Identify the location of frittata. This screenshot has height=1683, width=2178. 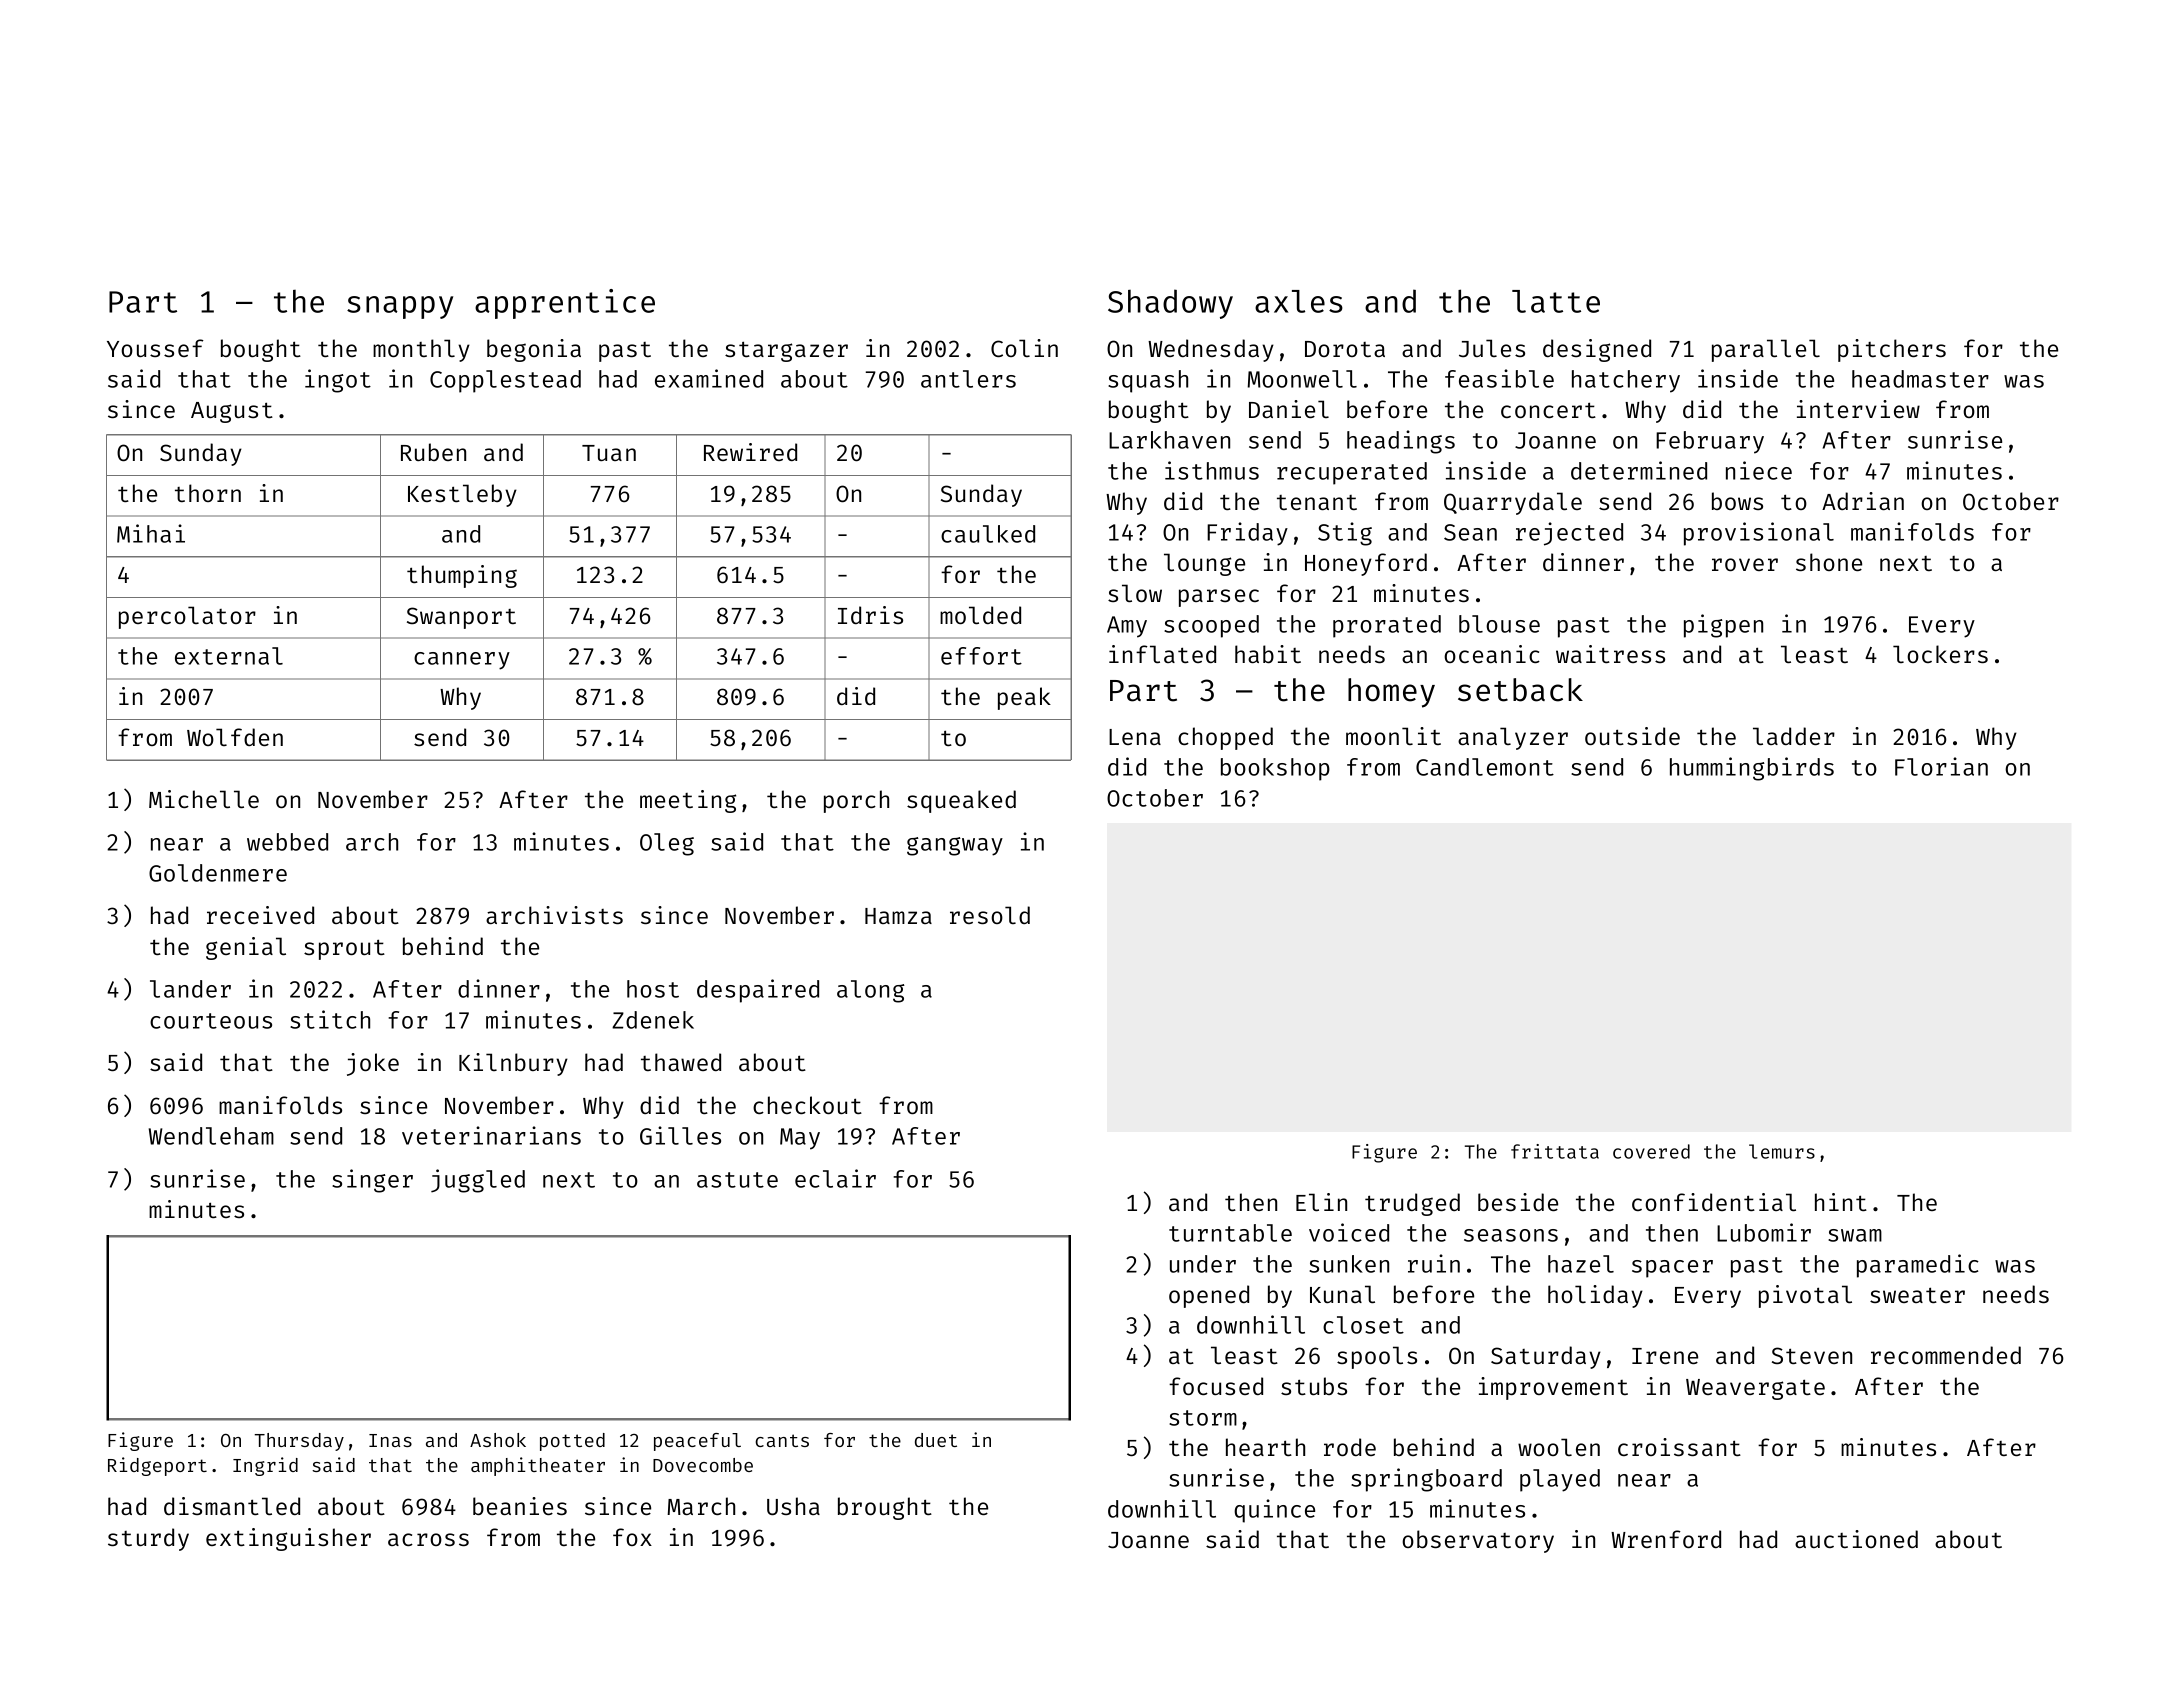
(1555, 1151).
